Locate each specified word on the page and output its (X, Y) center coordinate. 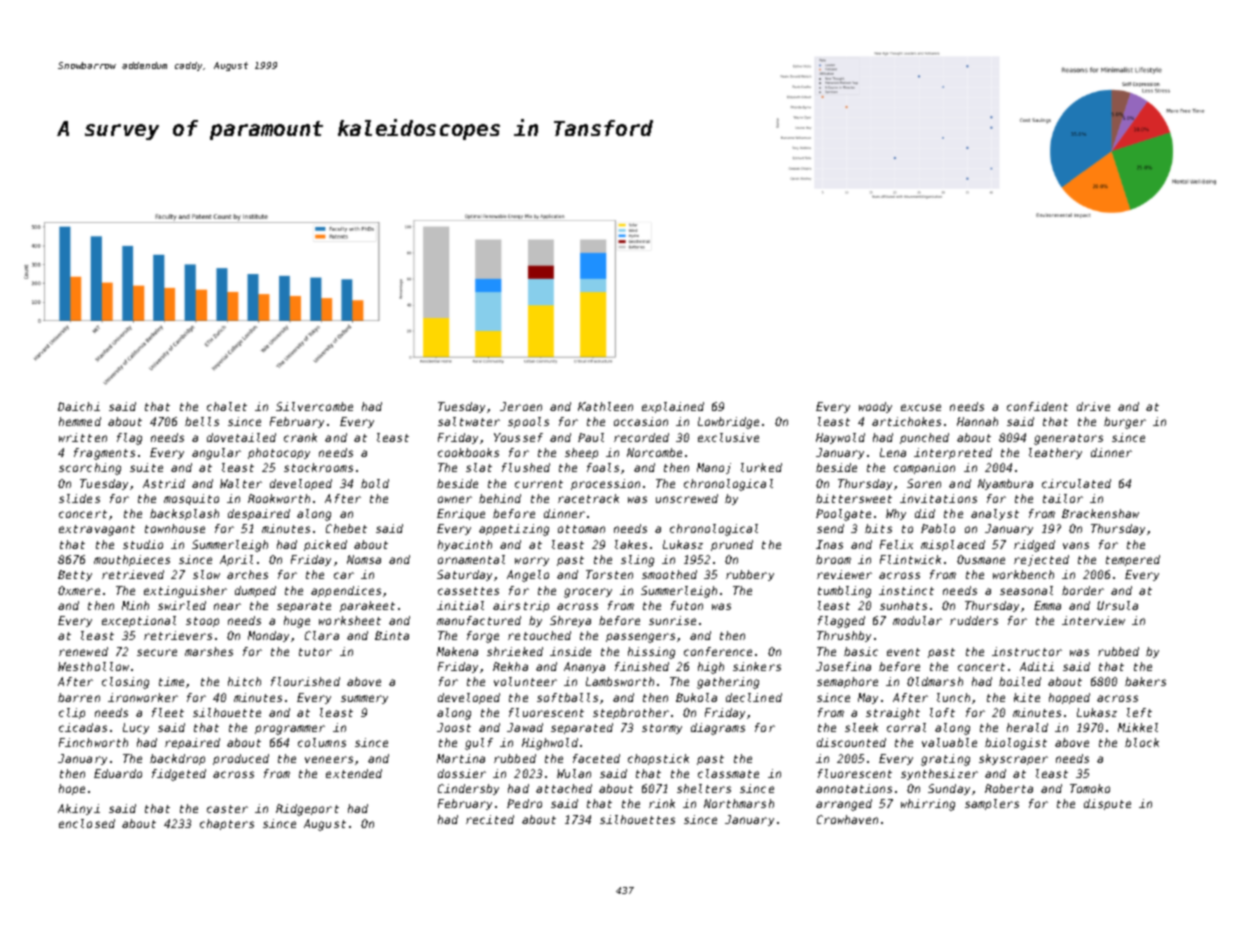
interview (1093, 620)
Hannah (977, 421)
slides (79, 498)
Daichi (79, 406)
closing (125, 683)
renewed (83, 651)
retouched (539, 635)
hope (72, 789)
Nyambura (1005, 484)
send (830, 528)
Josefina (843, 666)
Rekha (510, 666)
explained (673, 407)
